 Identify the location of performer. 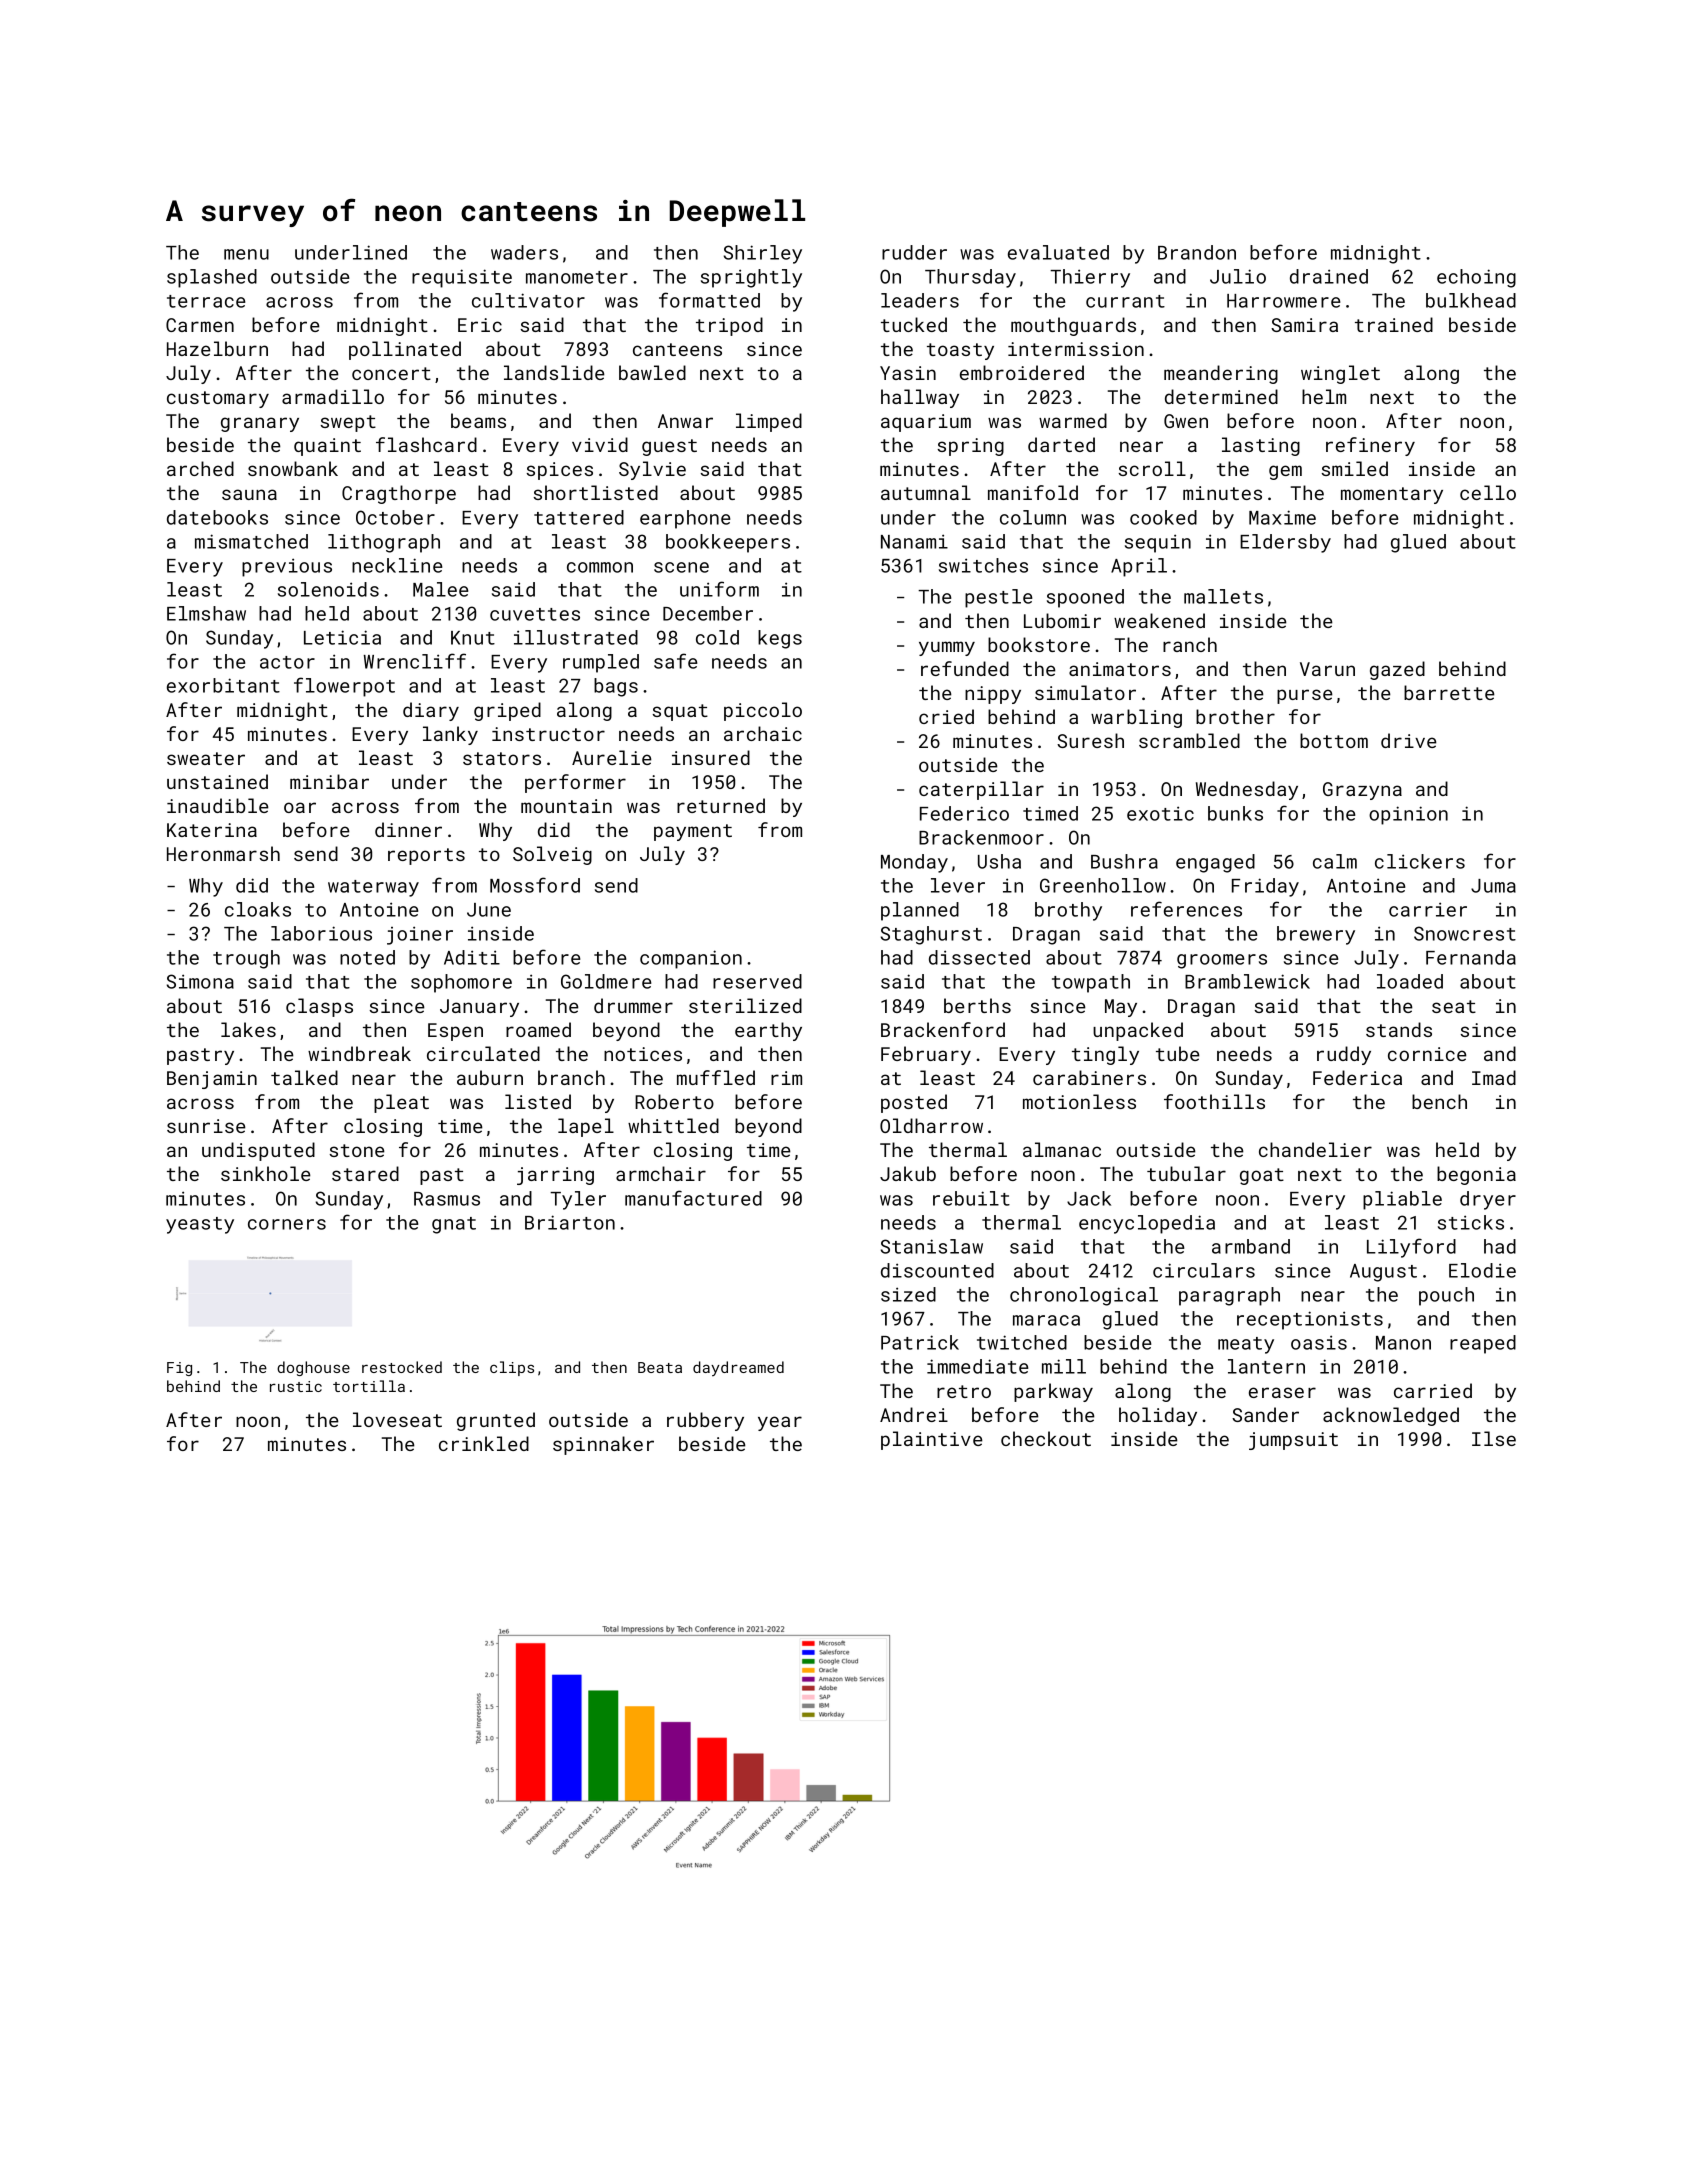
(575, 783).
